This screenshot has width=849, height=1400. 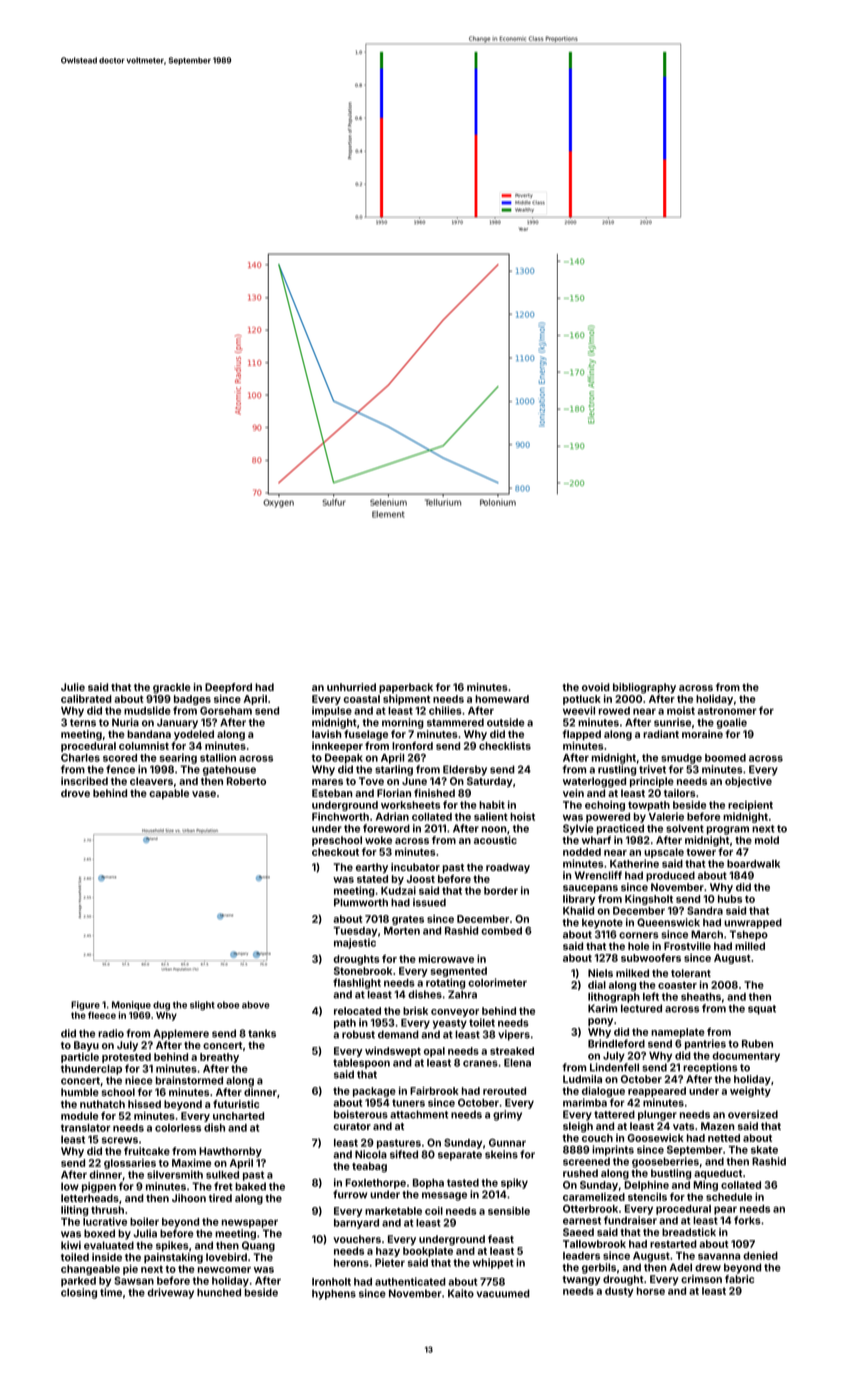 What do you see at coordinates (170, 1293) in the screenshot?
I see `driveway` at bounding box center [170, 1293].
